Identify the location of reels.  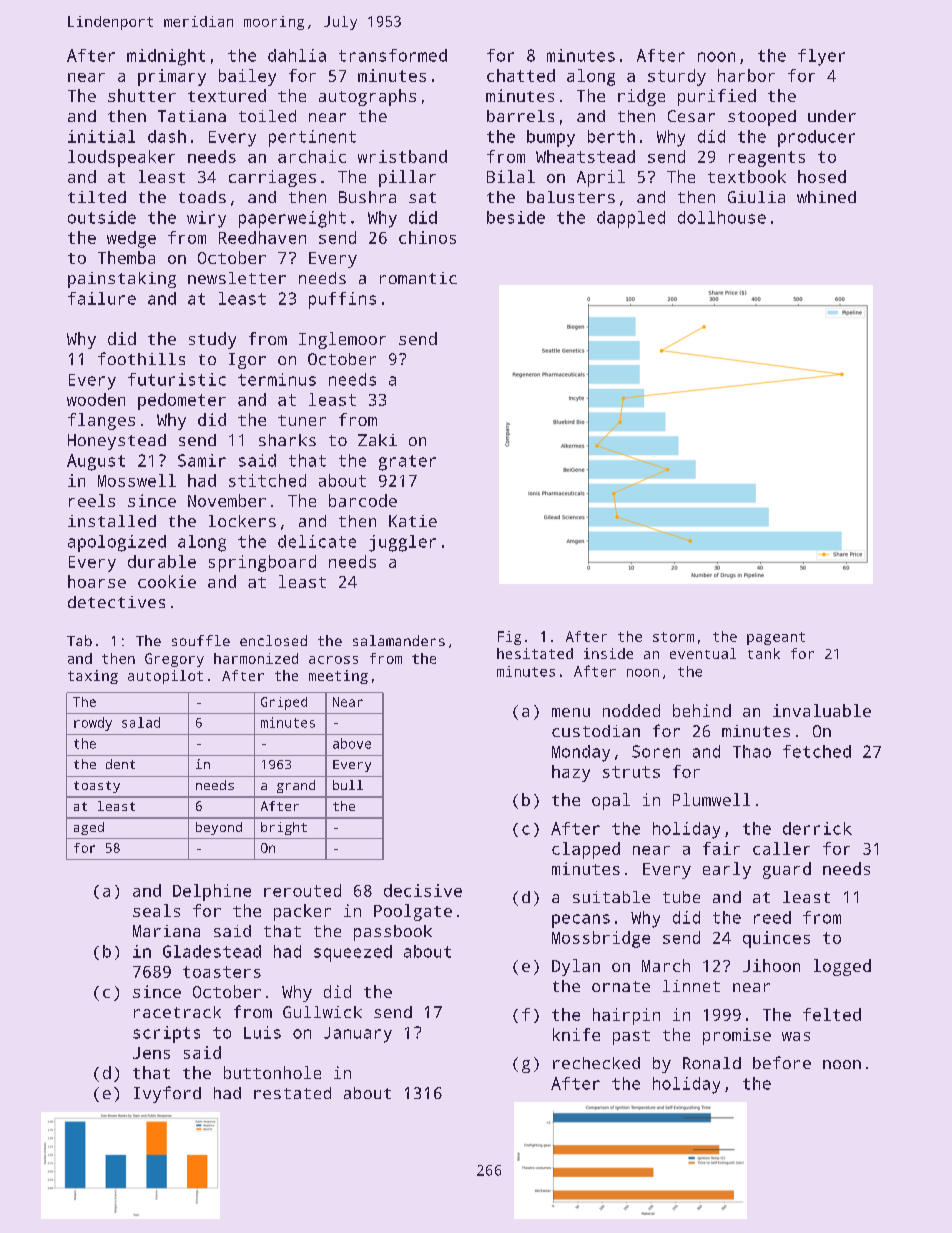
(92, 500).
